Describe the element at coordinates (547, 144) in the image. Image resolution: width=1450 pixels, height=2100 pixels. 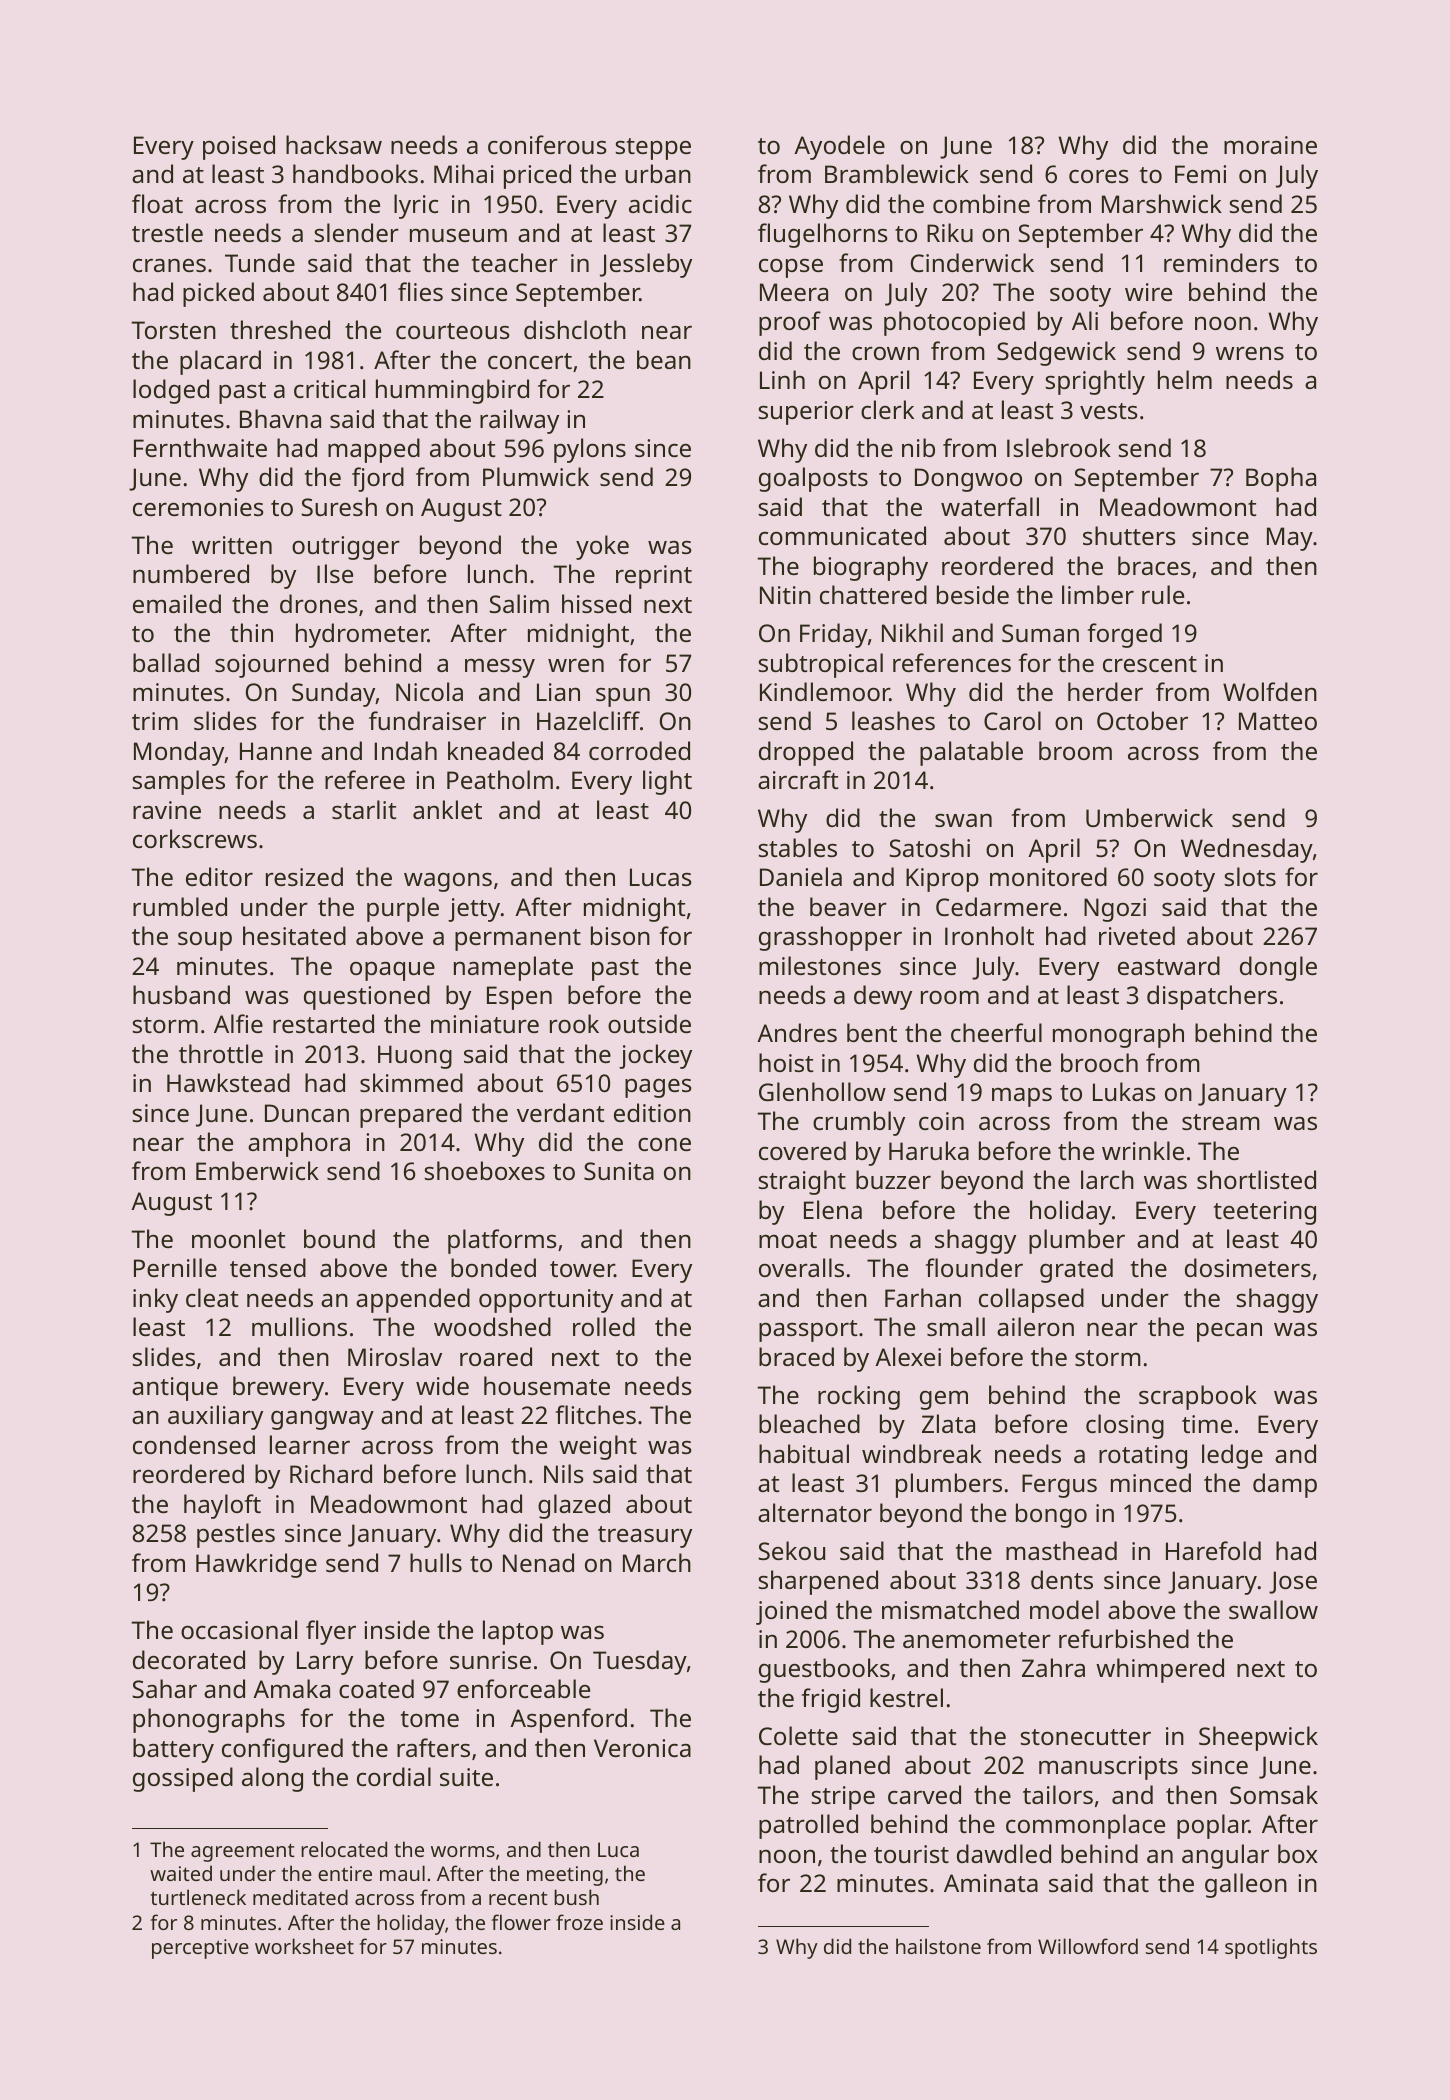
I see `coniferous` at that location.
